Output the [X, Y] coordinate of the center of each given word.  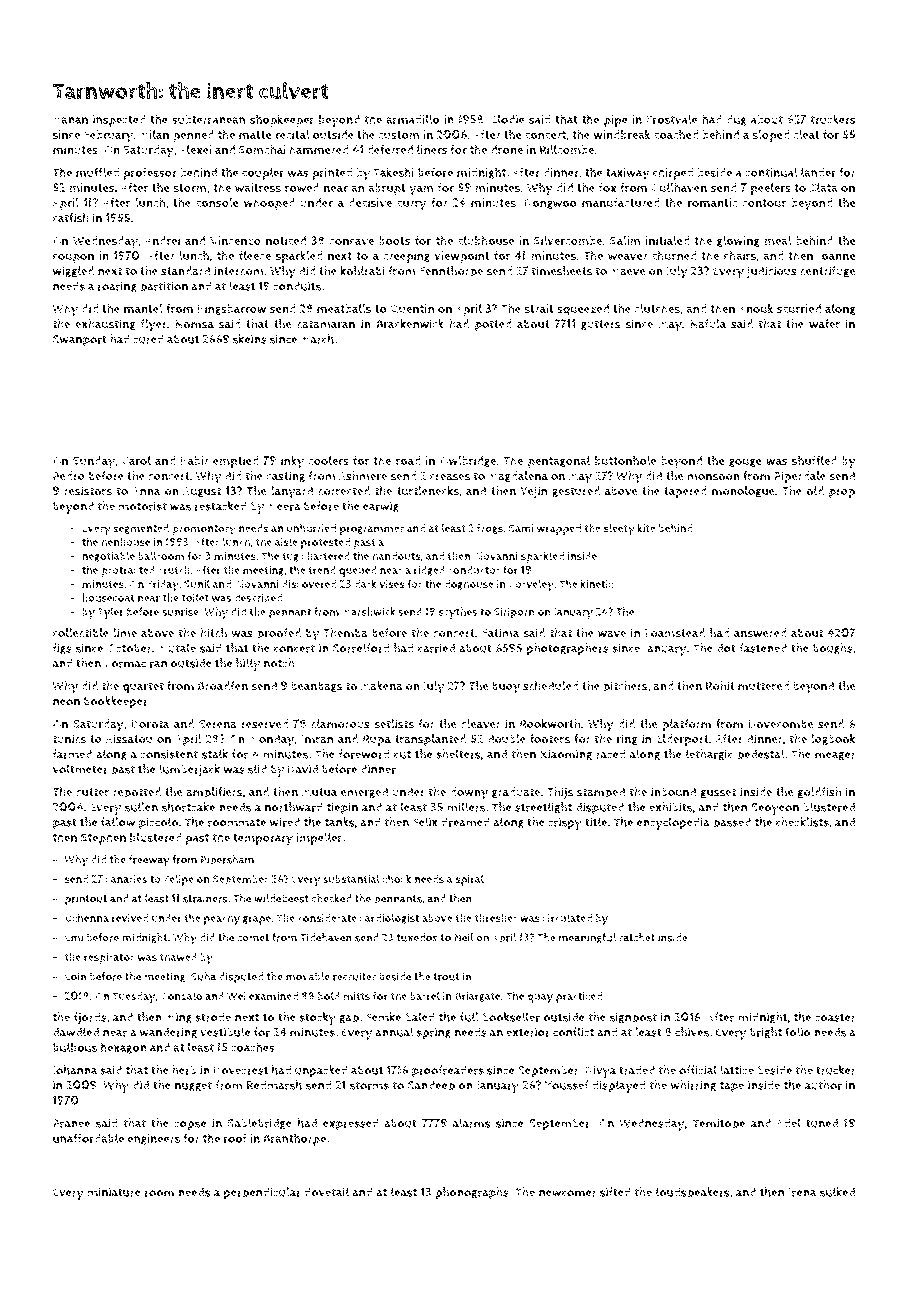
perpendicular [262, 1193]
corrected [344, 491]
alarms [471, 1123]
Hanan [70, 119]
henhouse [125, 541]
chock [396, 878]
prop [842, 494]
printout [86, 900]
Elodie [507, 119]
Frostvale [672, 119]
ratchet [637, 937]
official [698, 1070]
